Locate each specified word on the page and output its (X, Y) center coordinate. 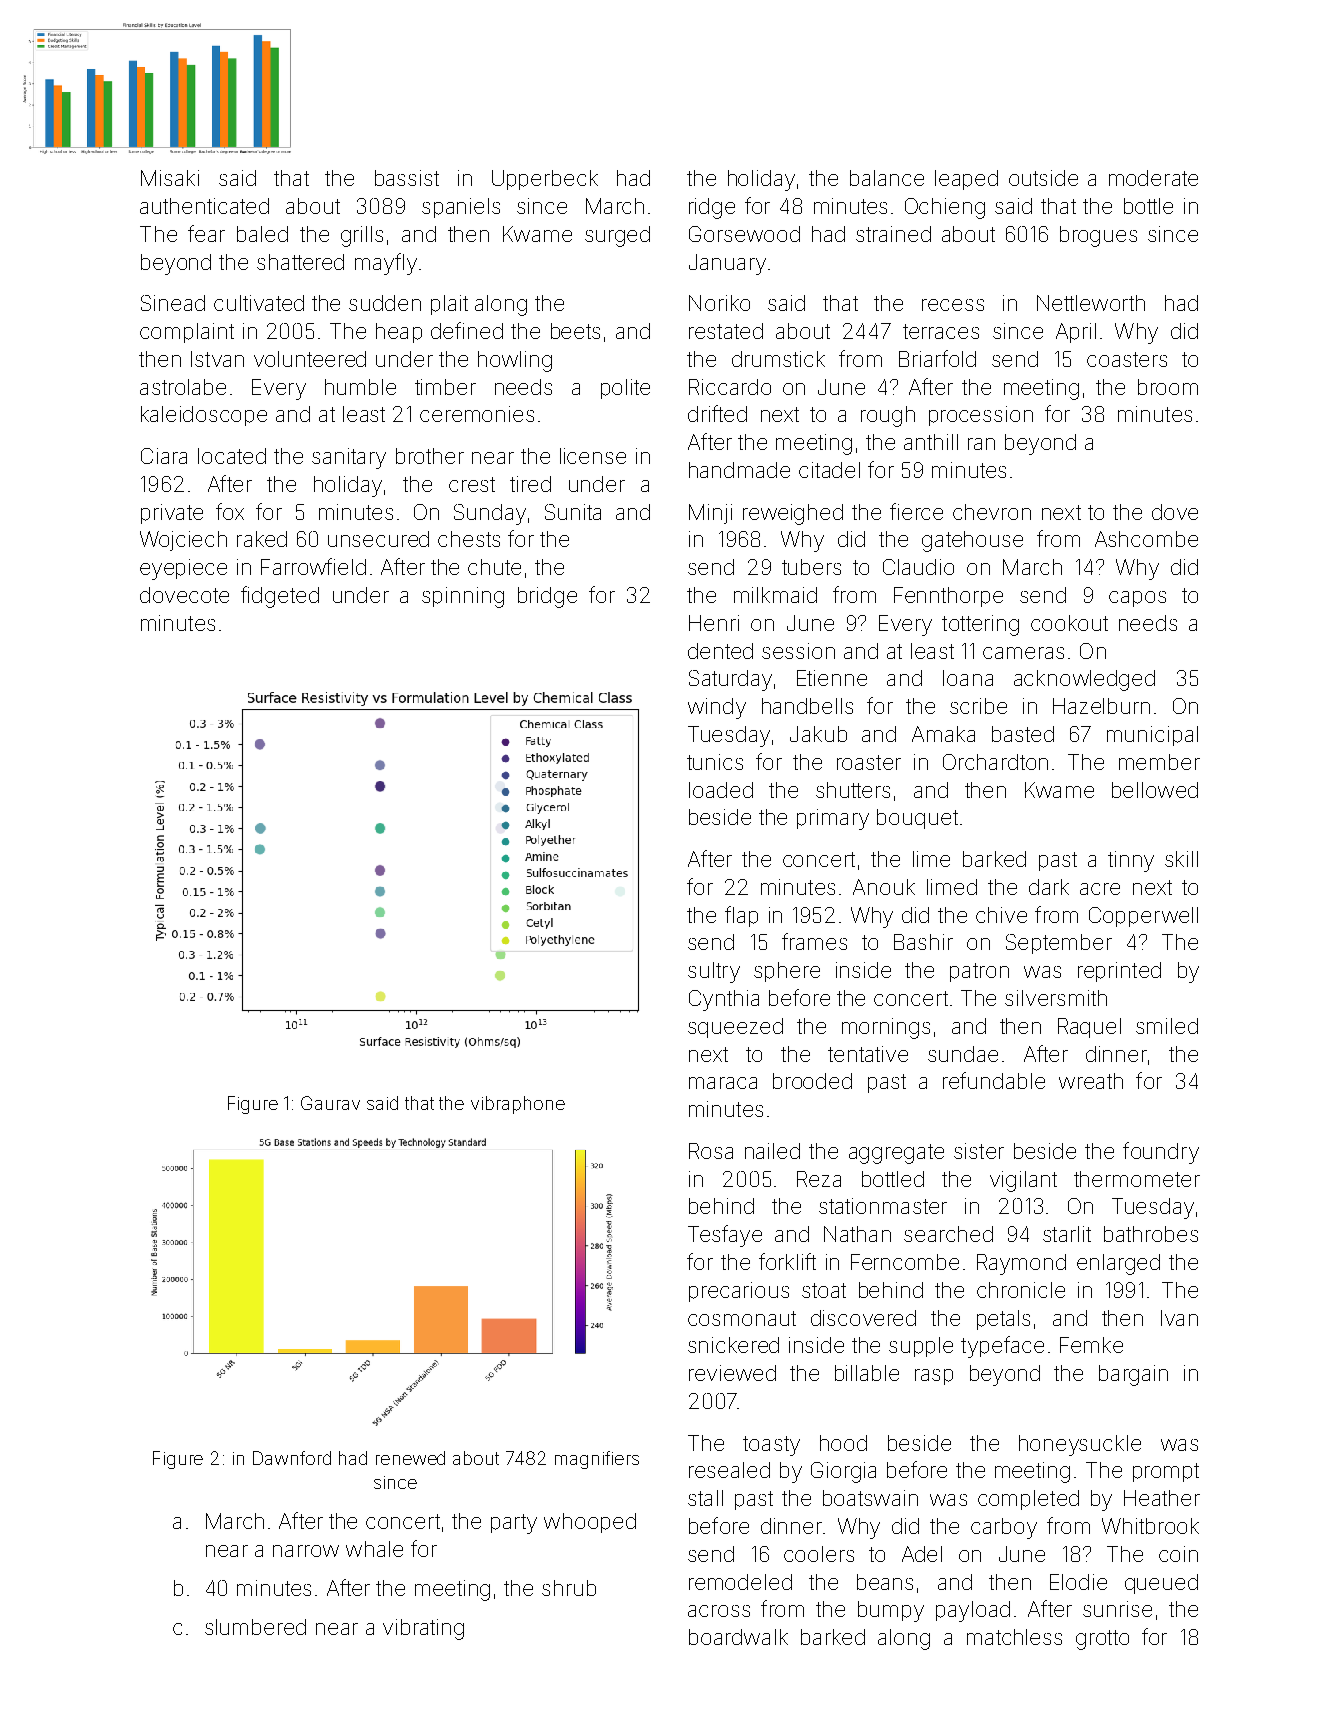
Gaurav (330, 1103)
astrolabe (183, 387)
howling (515, 361)
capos (1137, 599)
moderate (1153, 178)
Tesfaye (725, 1236)
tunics (715, 762)
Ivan (1179, 1318)
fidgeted (280, 597)
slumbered (255, 1627)
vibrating (423, 1629)
